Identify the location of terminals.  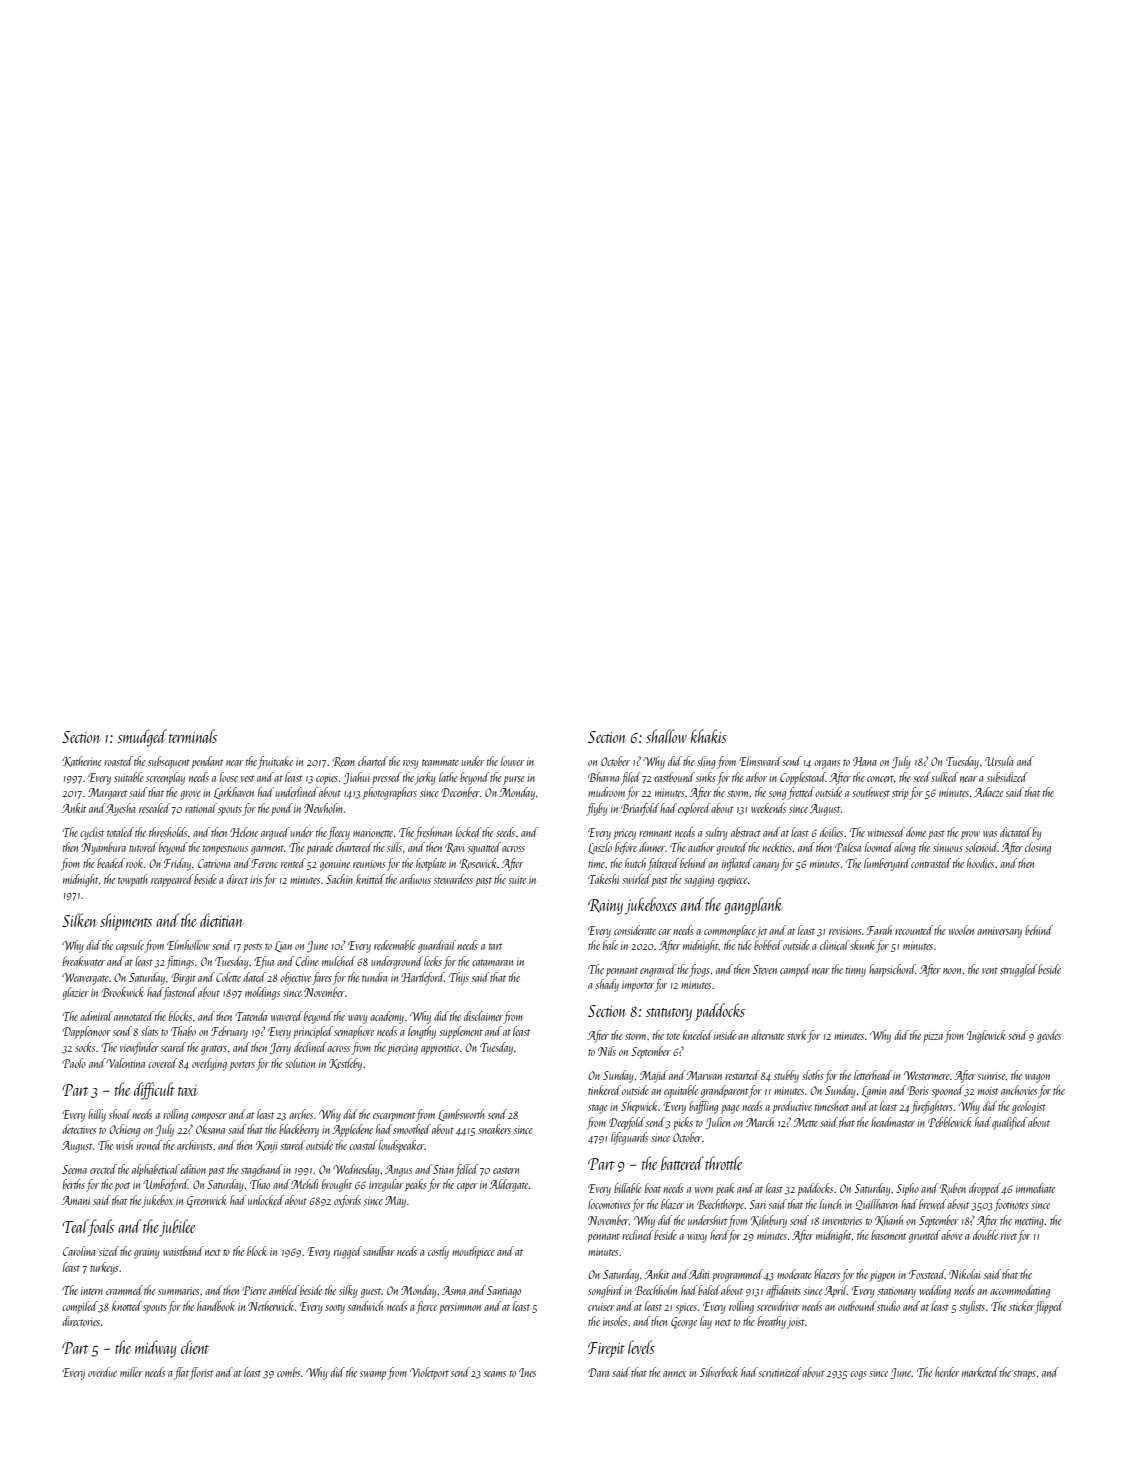
(193, 736).
